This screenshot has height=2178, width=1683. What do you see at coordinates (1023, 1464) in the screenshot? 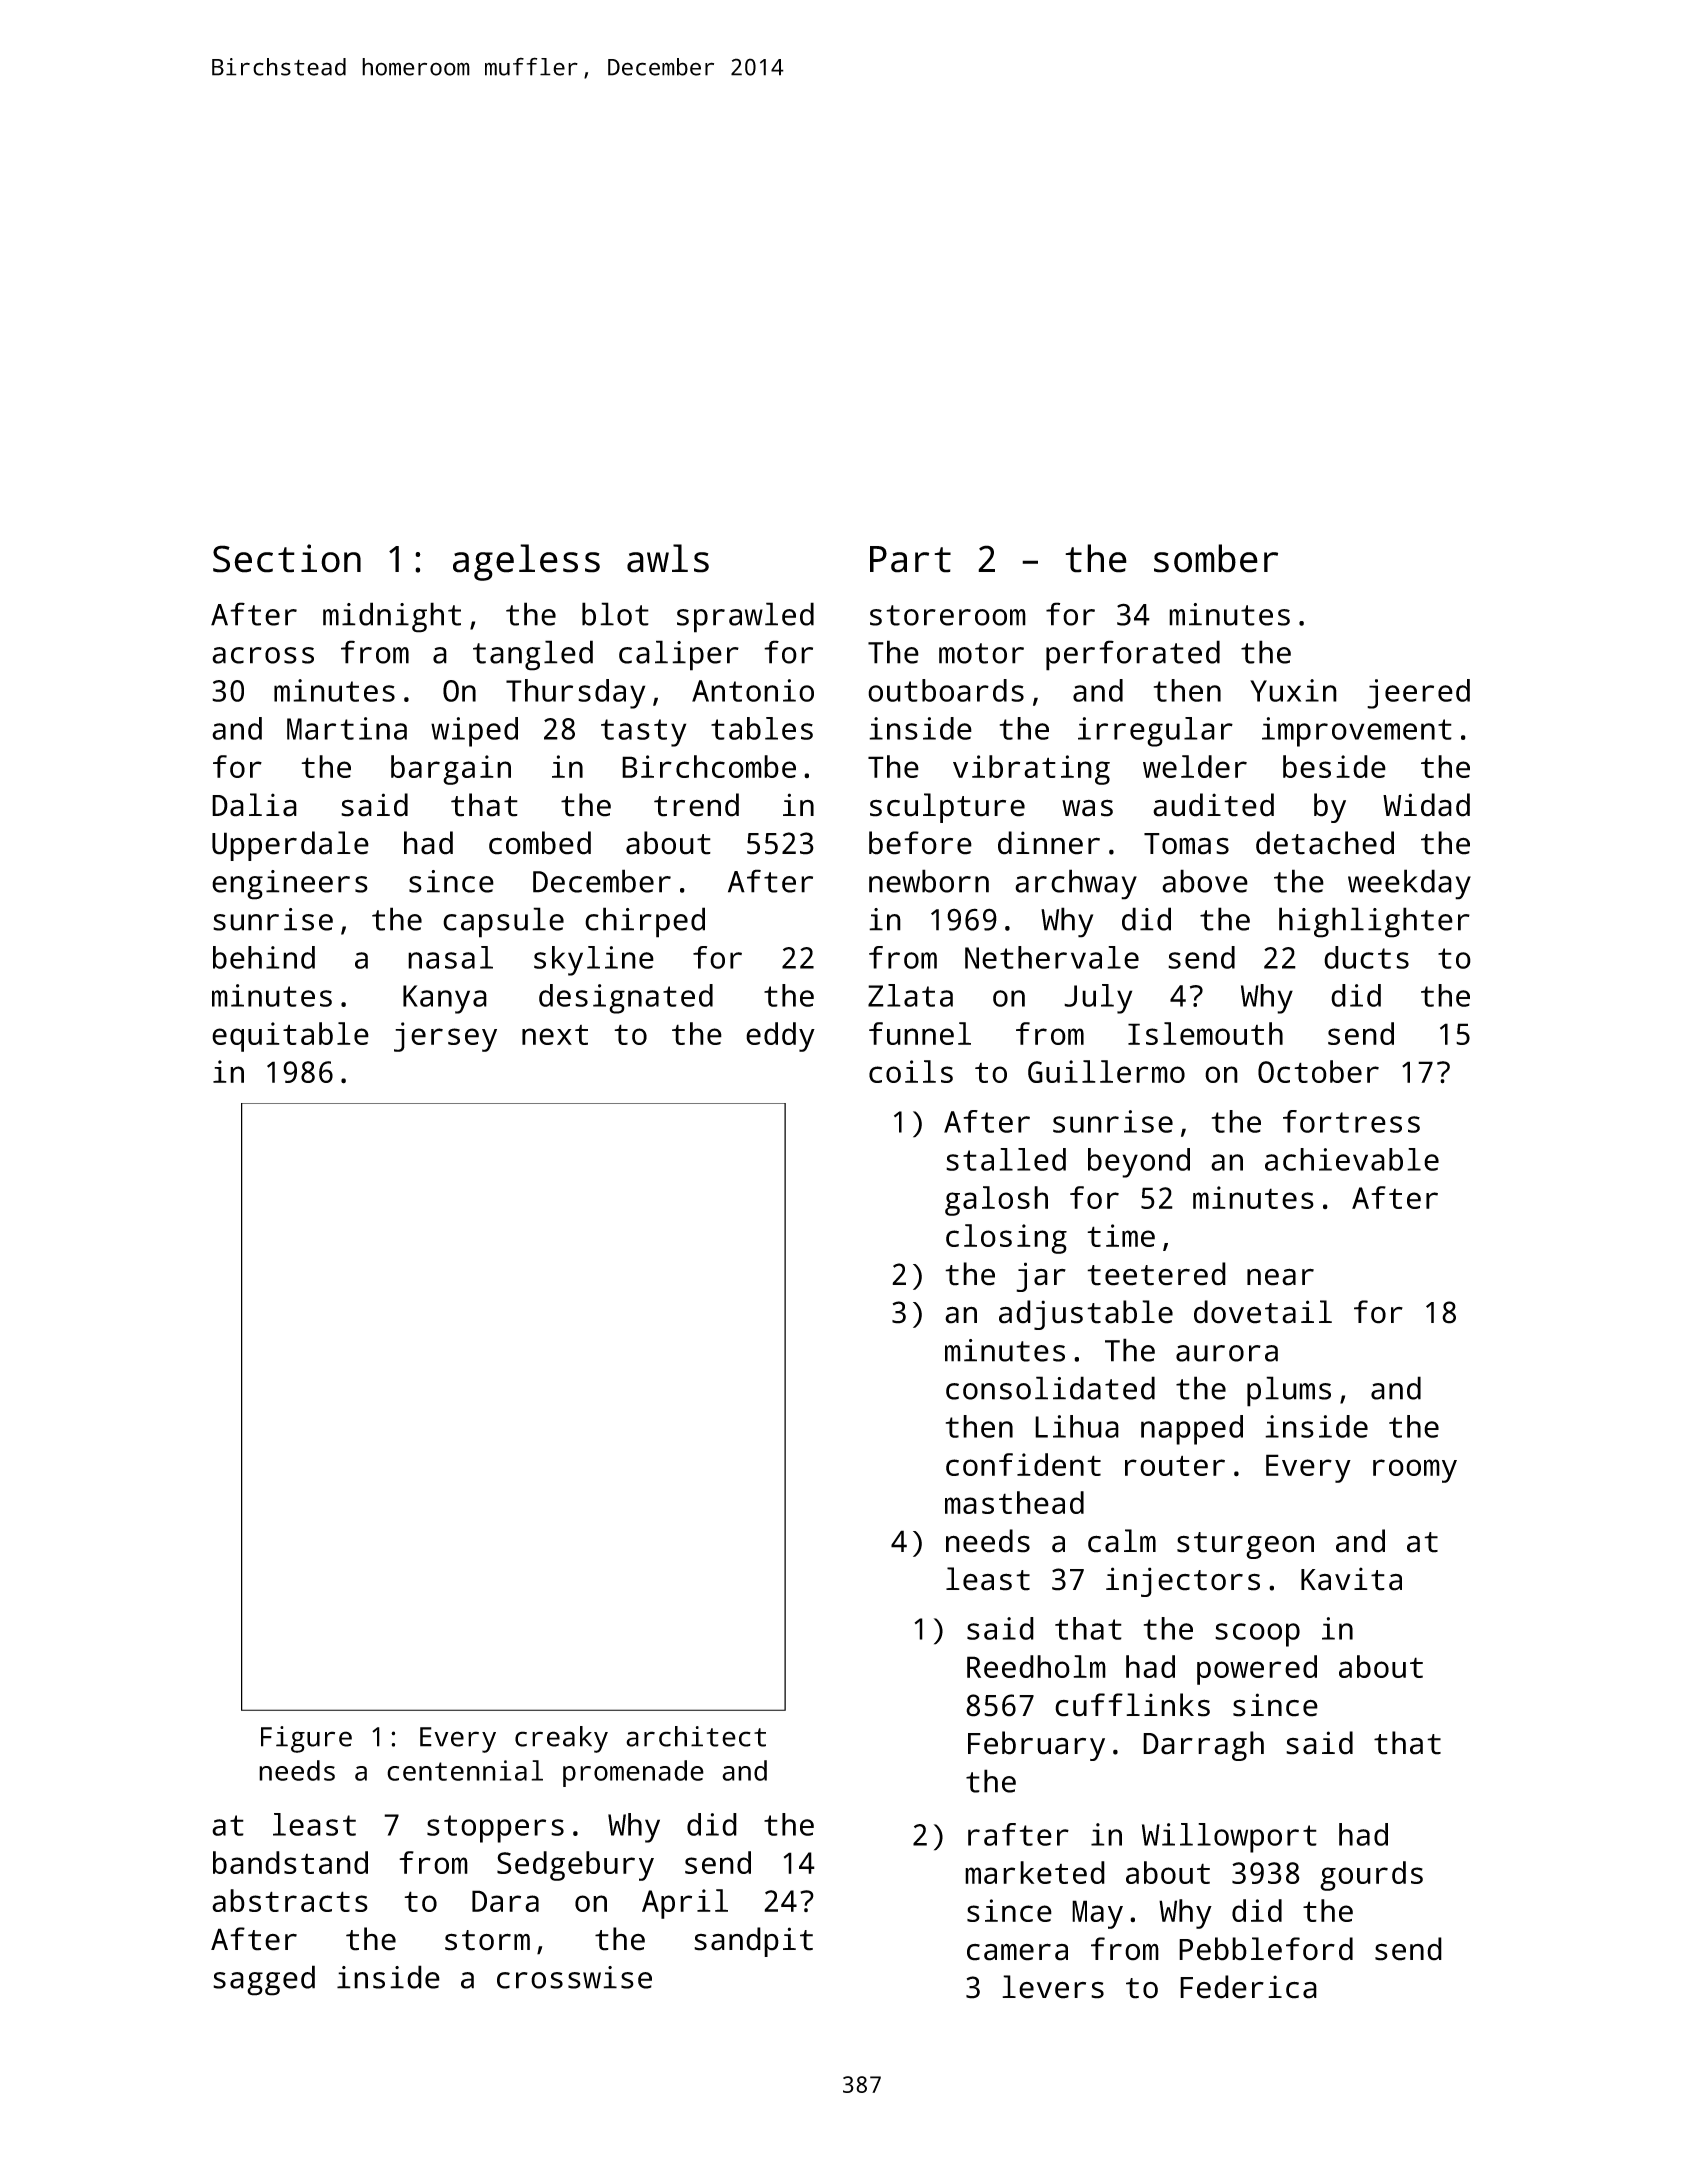
I see `confident` at bounding box center [1023, 1464].
